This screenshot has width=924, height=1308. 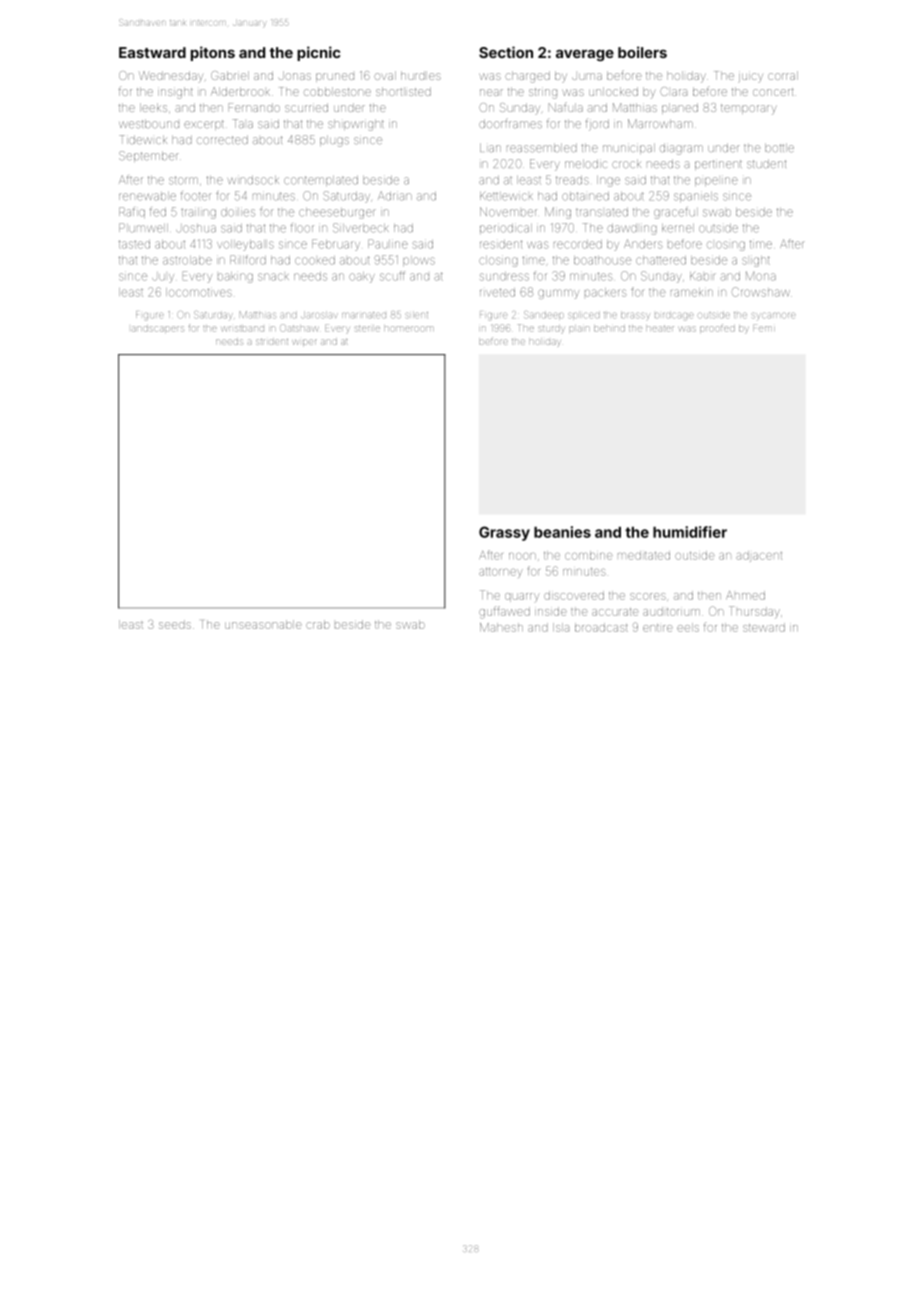 What do you see at coordinates (213, 53) in the screenshot?
I see `pitons` at bounding box center [213, 53].
